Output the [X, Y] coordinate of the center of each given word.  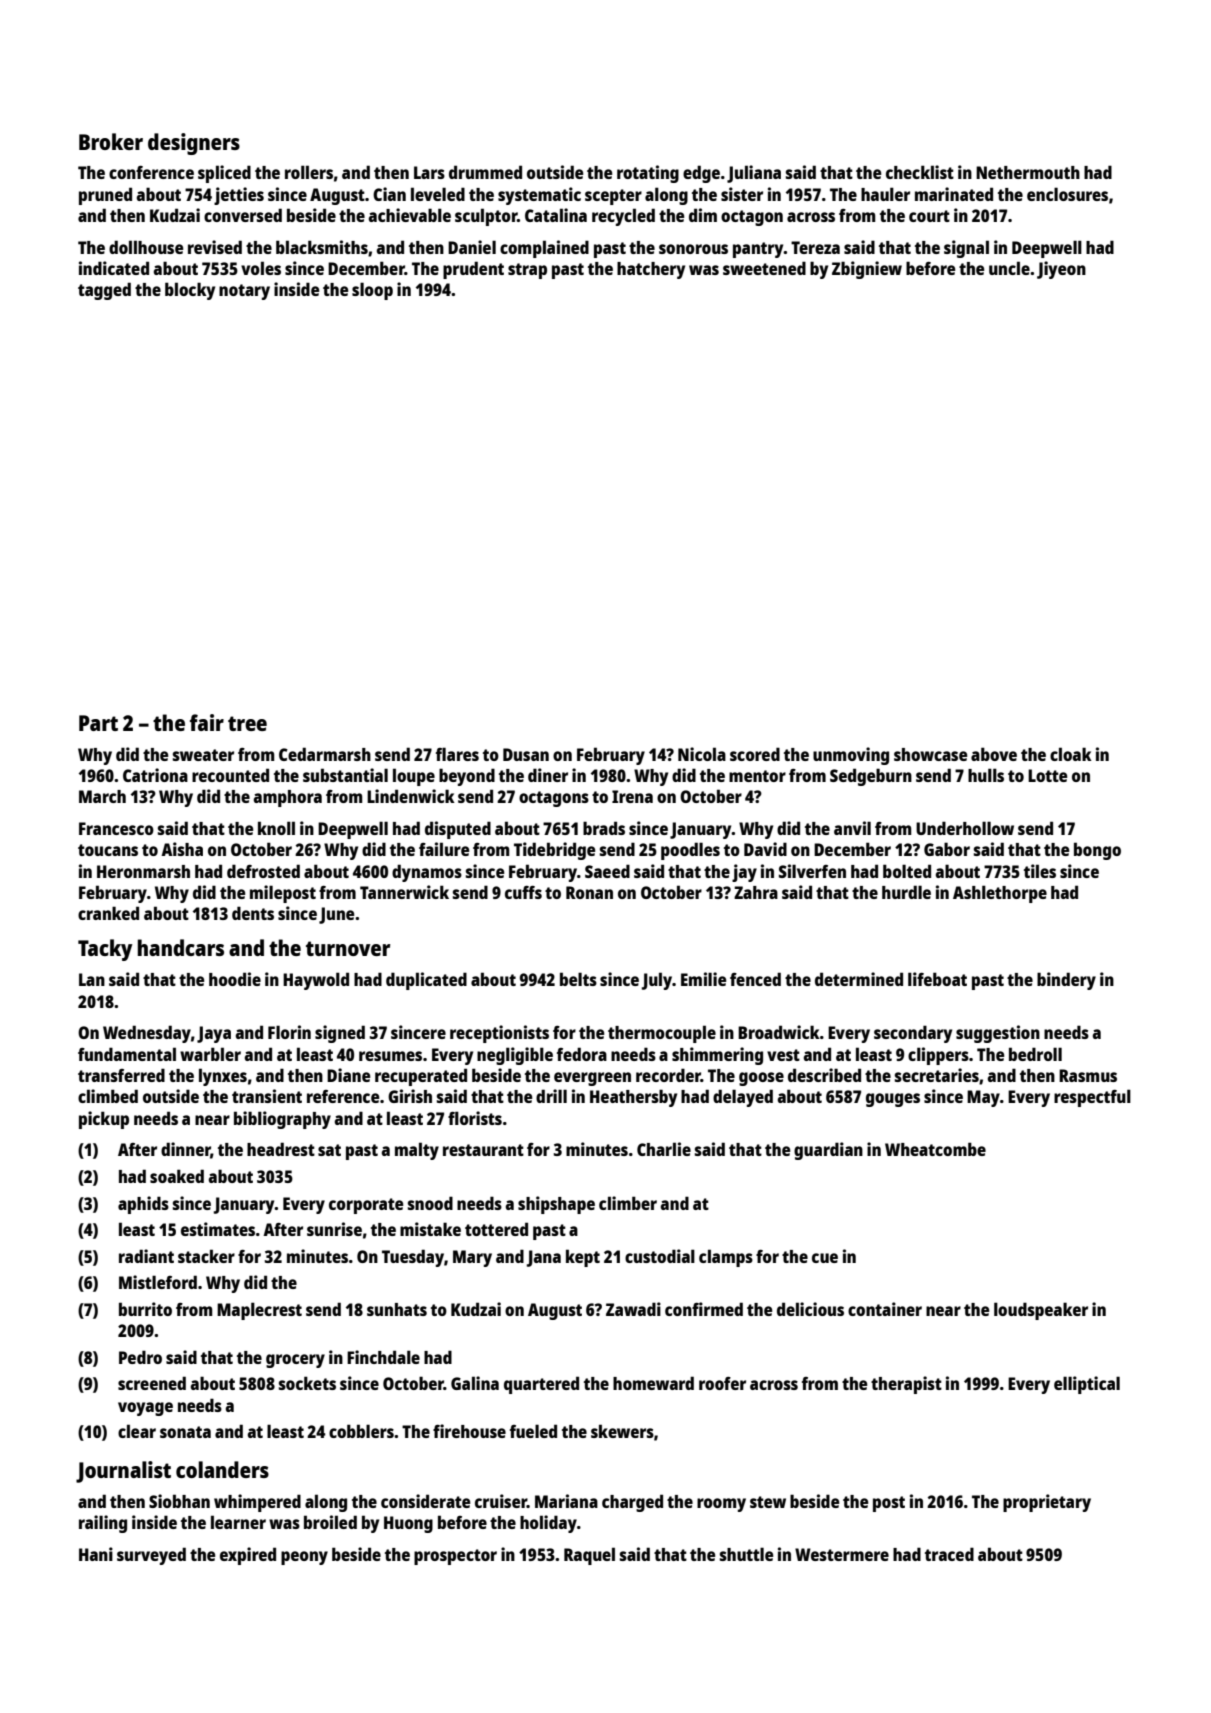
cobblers [361, 1431]
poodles [690, 851]
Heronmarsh [143, 871]
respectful [1092, 1098]
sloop [372, 291]
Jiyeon [1061, 270]
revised [215, 247]
